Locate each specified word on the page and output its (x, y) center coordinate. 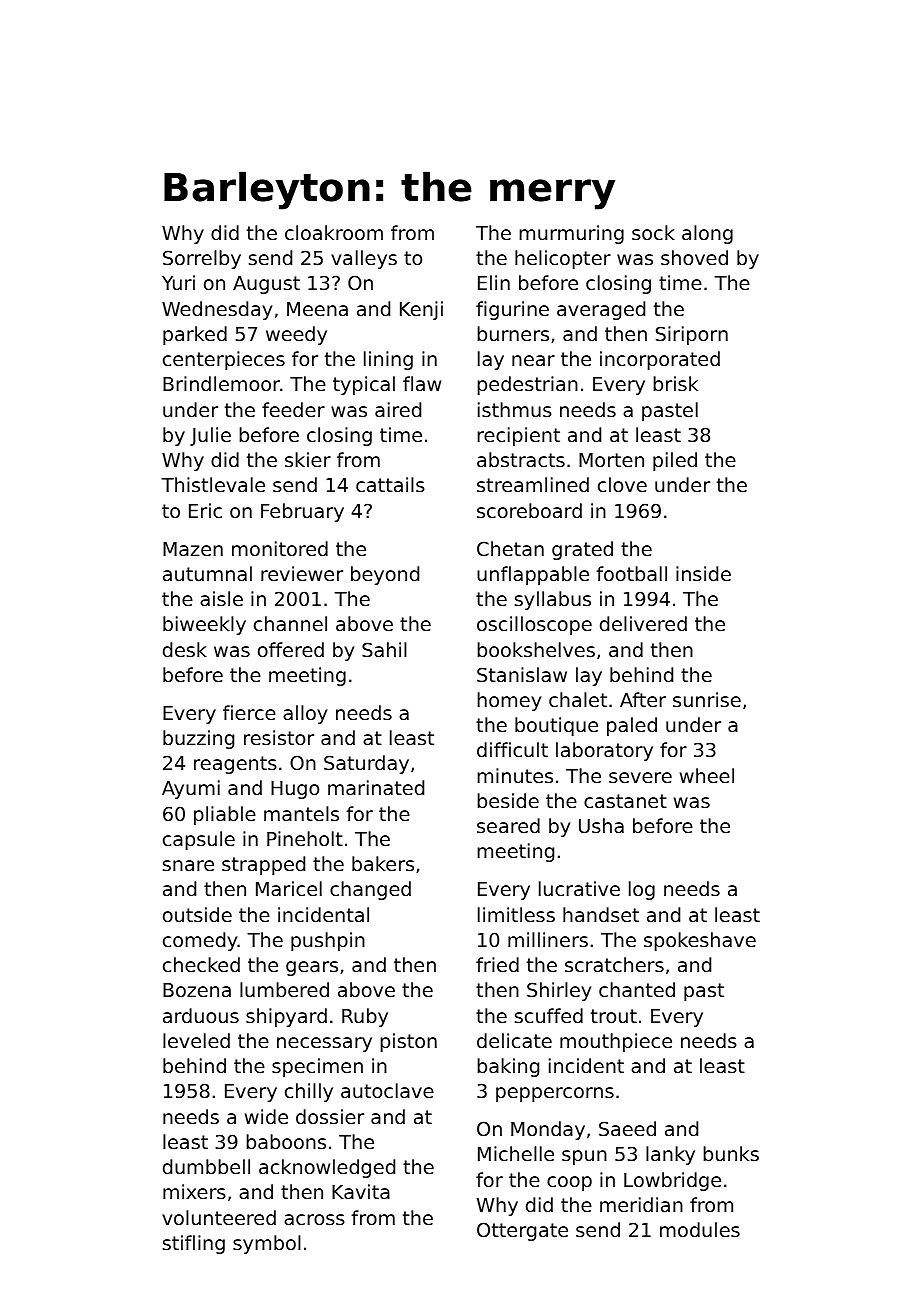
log (642, 890)
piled (675, 461)
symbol (267, 1244)
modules (700, 1229)
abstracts (521, 459)
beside (508, 800)
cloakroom (334, 232)
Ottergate (522, 1231)
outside (197, 914)
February (302, 512)
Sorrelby (202, 259)
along (707, 234)
